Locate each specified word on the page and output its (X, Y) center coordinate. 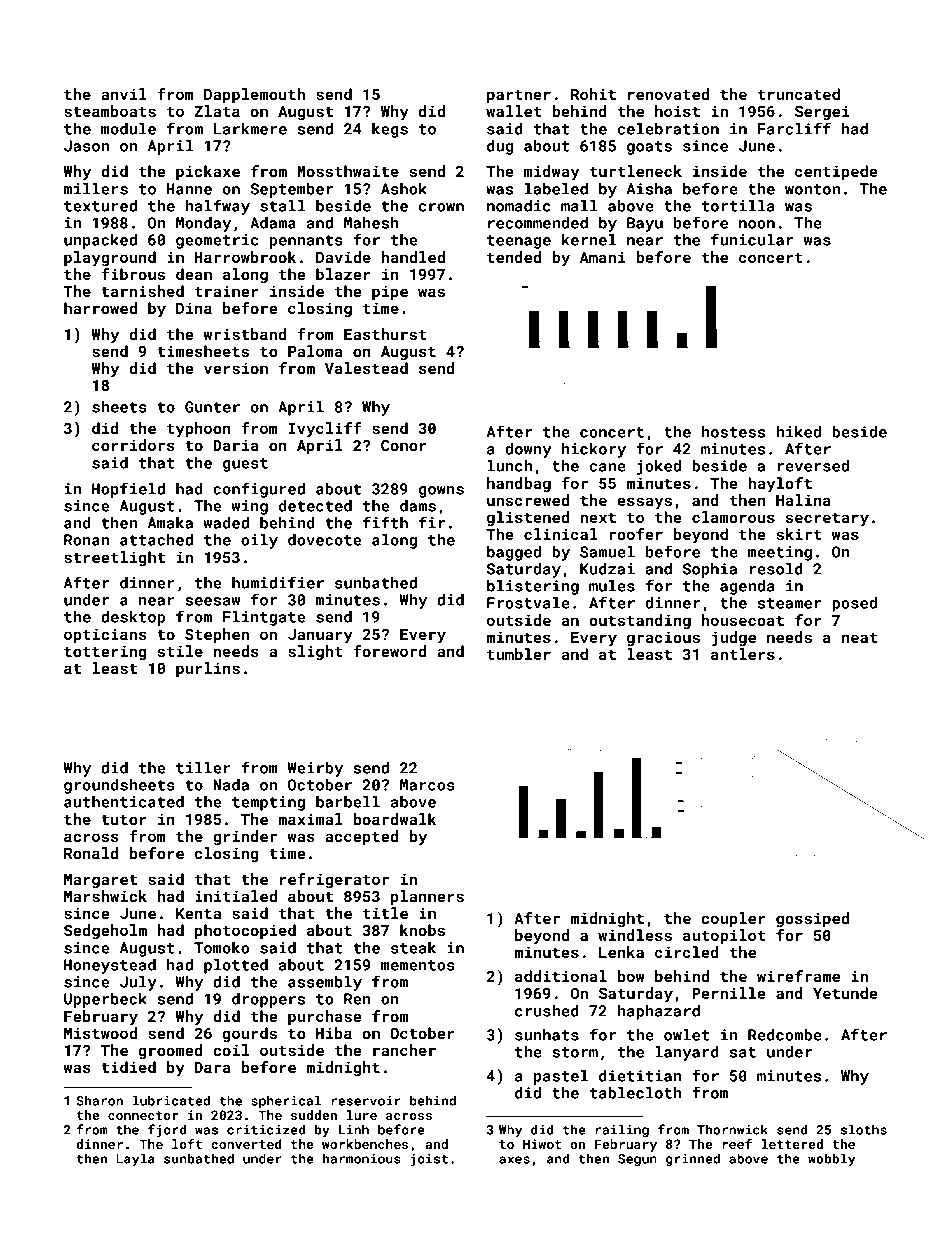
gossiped (812, 919)
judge (734, 639)
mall (579, 206)
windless (635, 935)
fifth (385, 522)
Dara (212, 1067)
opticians (105, 635)
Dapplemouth (254, 95)
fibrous (133, 274)
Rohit (593, 94)
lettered (792, 1144)
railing (622, 1130)
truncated (799, 94)
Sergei (822, 112)
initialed (236, 896)
